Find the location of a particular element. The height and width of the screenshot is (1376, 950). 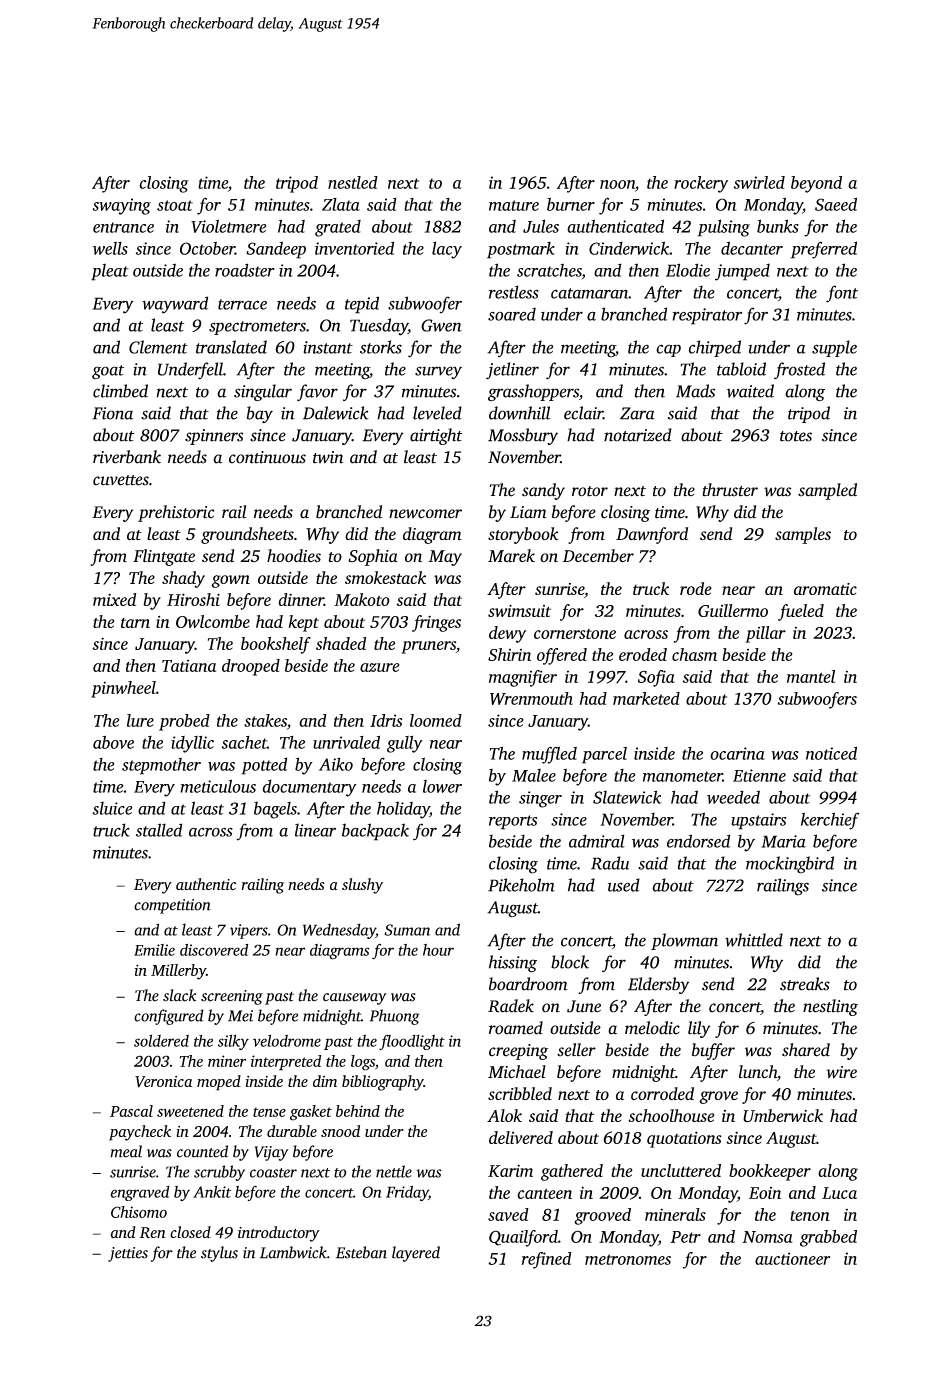

kerchief is located at coordinates (830, 821).
